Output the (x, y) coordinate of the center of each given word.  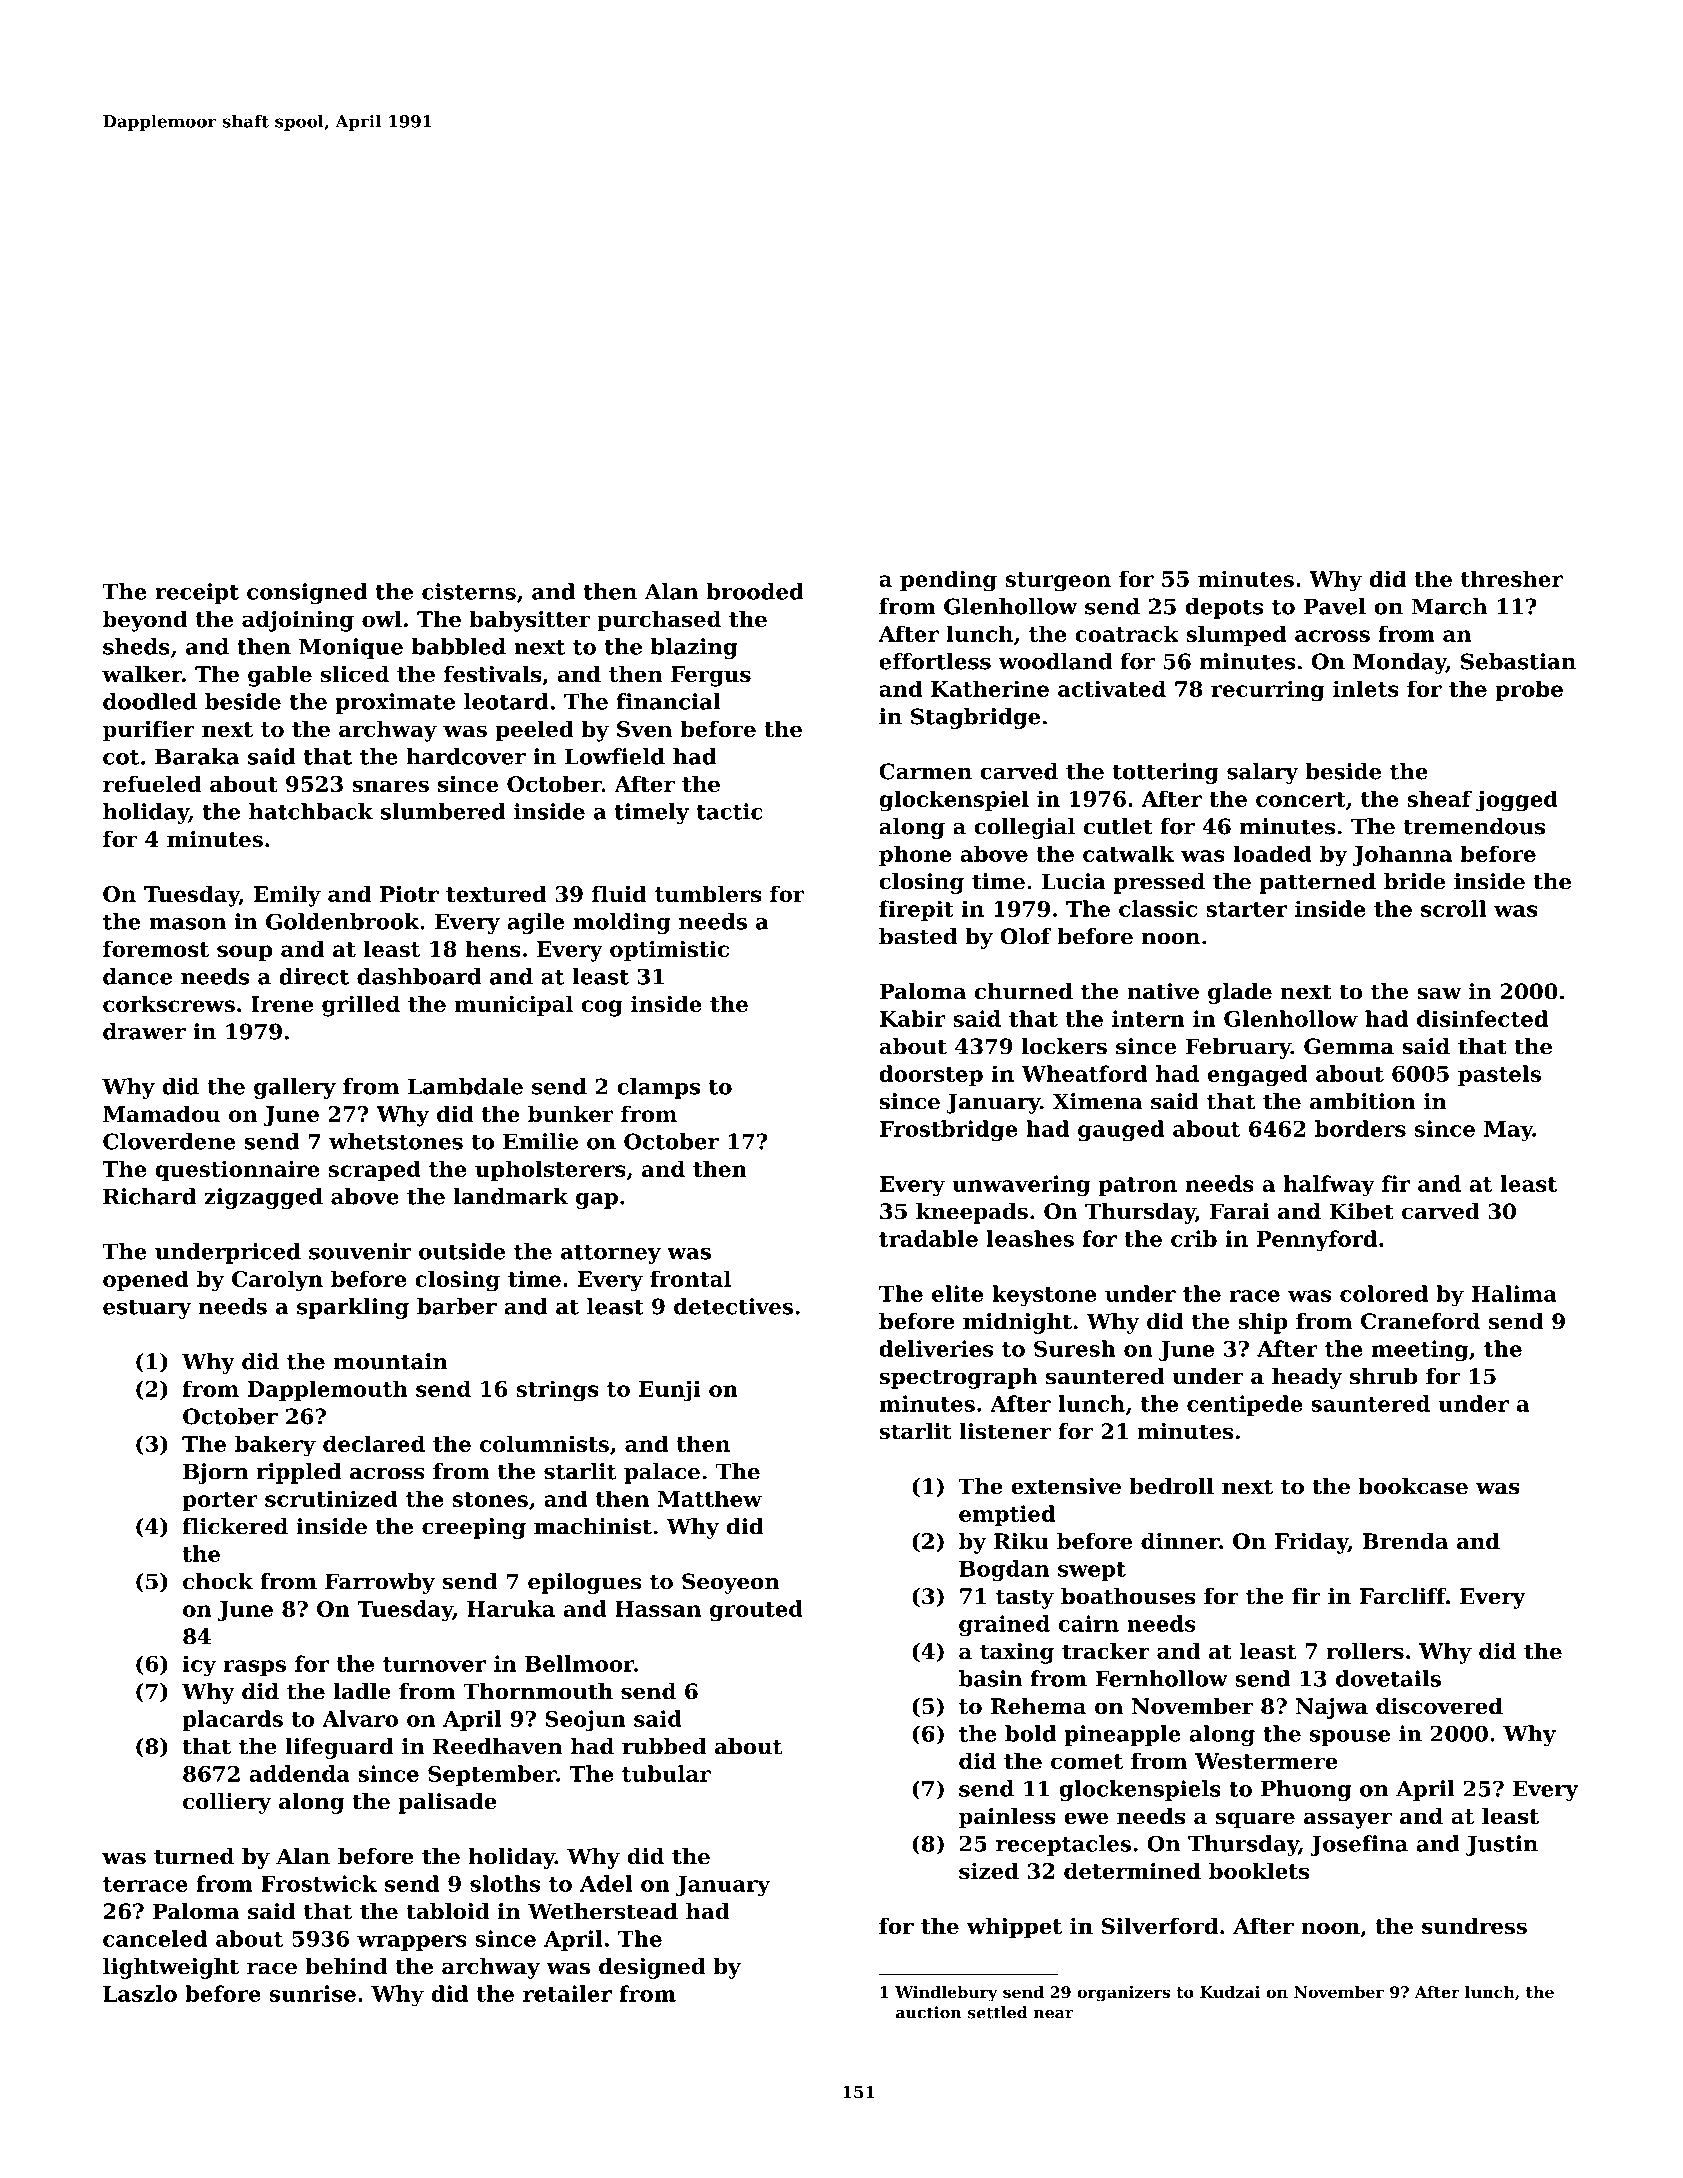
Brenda (1405, 1541)
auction (929, 2012)
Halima (1514, 1293)
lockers (1064, 1046)
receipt (197, 593)
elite (957, 1293)
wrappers (412, 1943)
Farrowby (380, 1583)
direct (314, 976)
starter (1246, 909)
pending (948, 581)
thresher (1512, 578)
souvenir (360, 1251)
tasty (1025, 1599)
